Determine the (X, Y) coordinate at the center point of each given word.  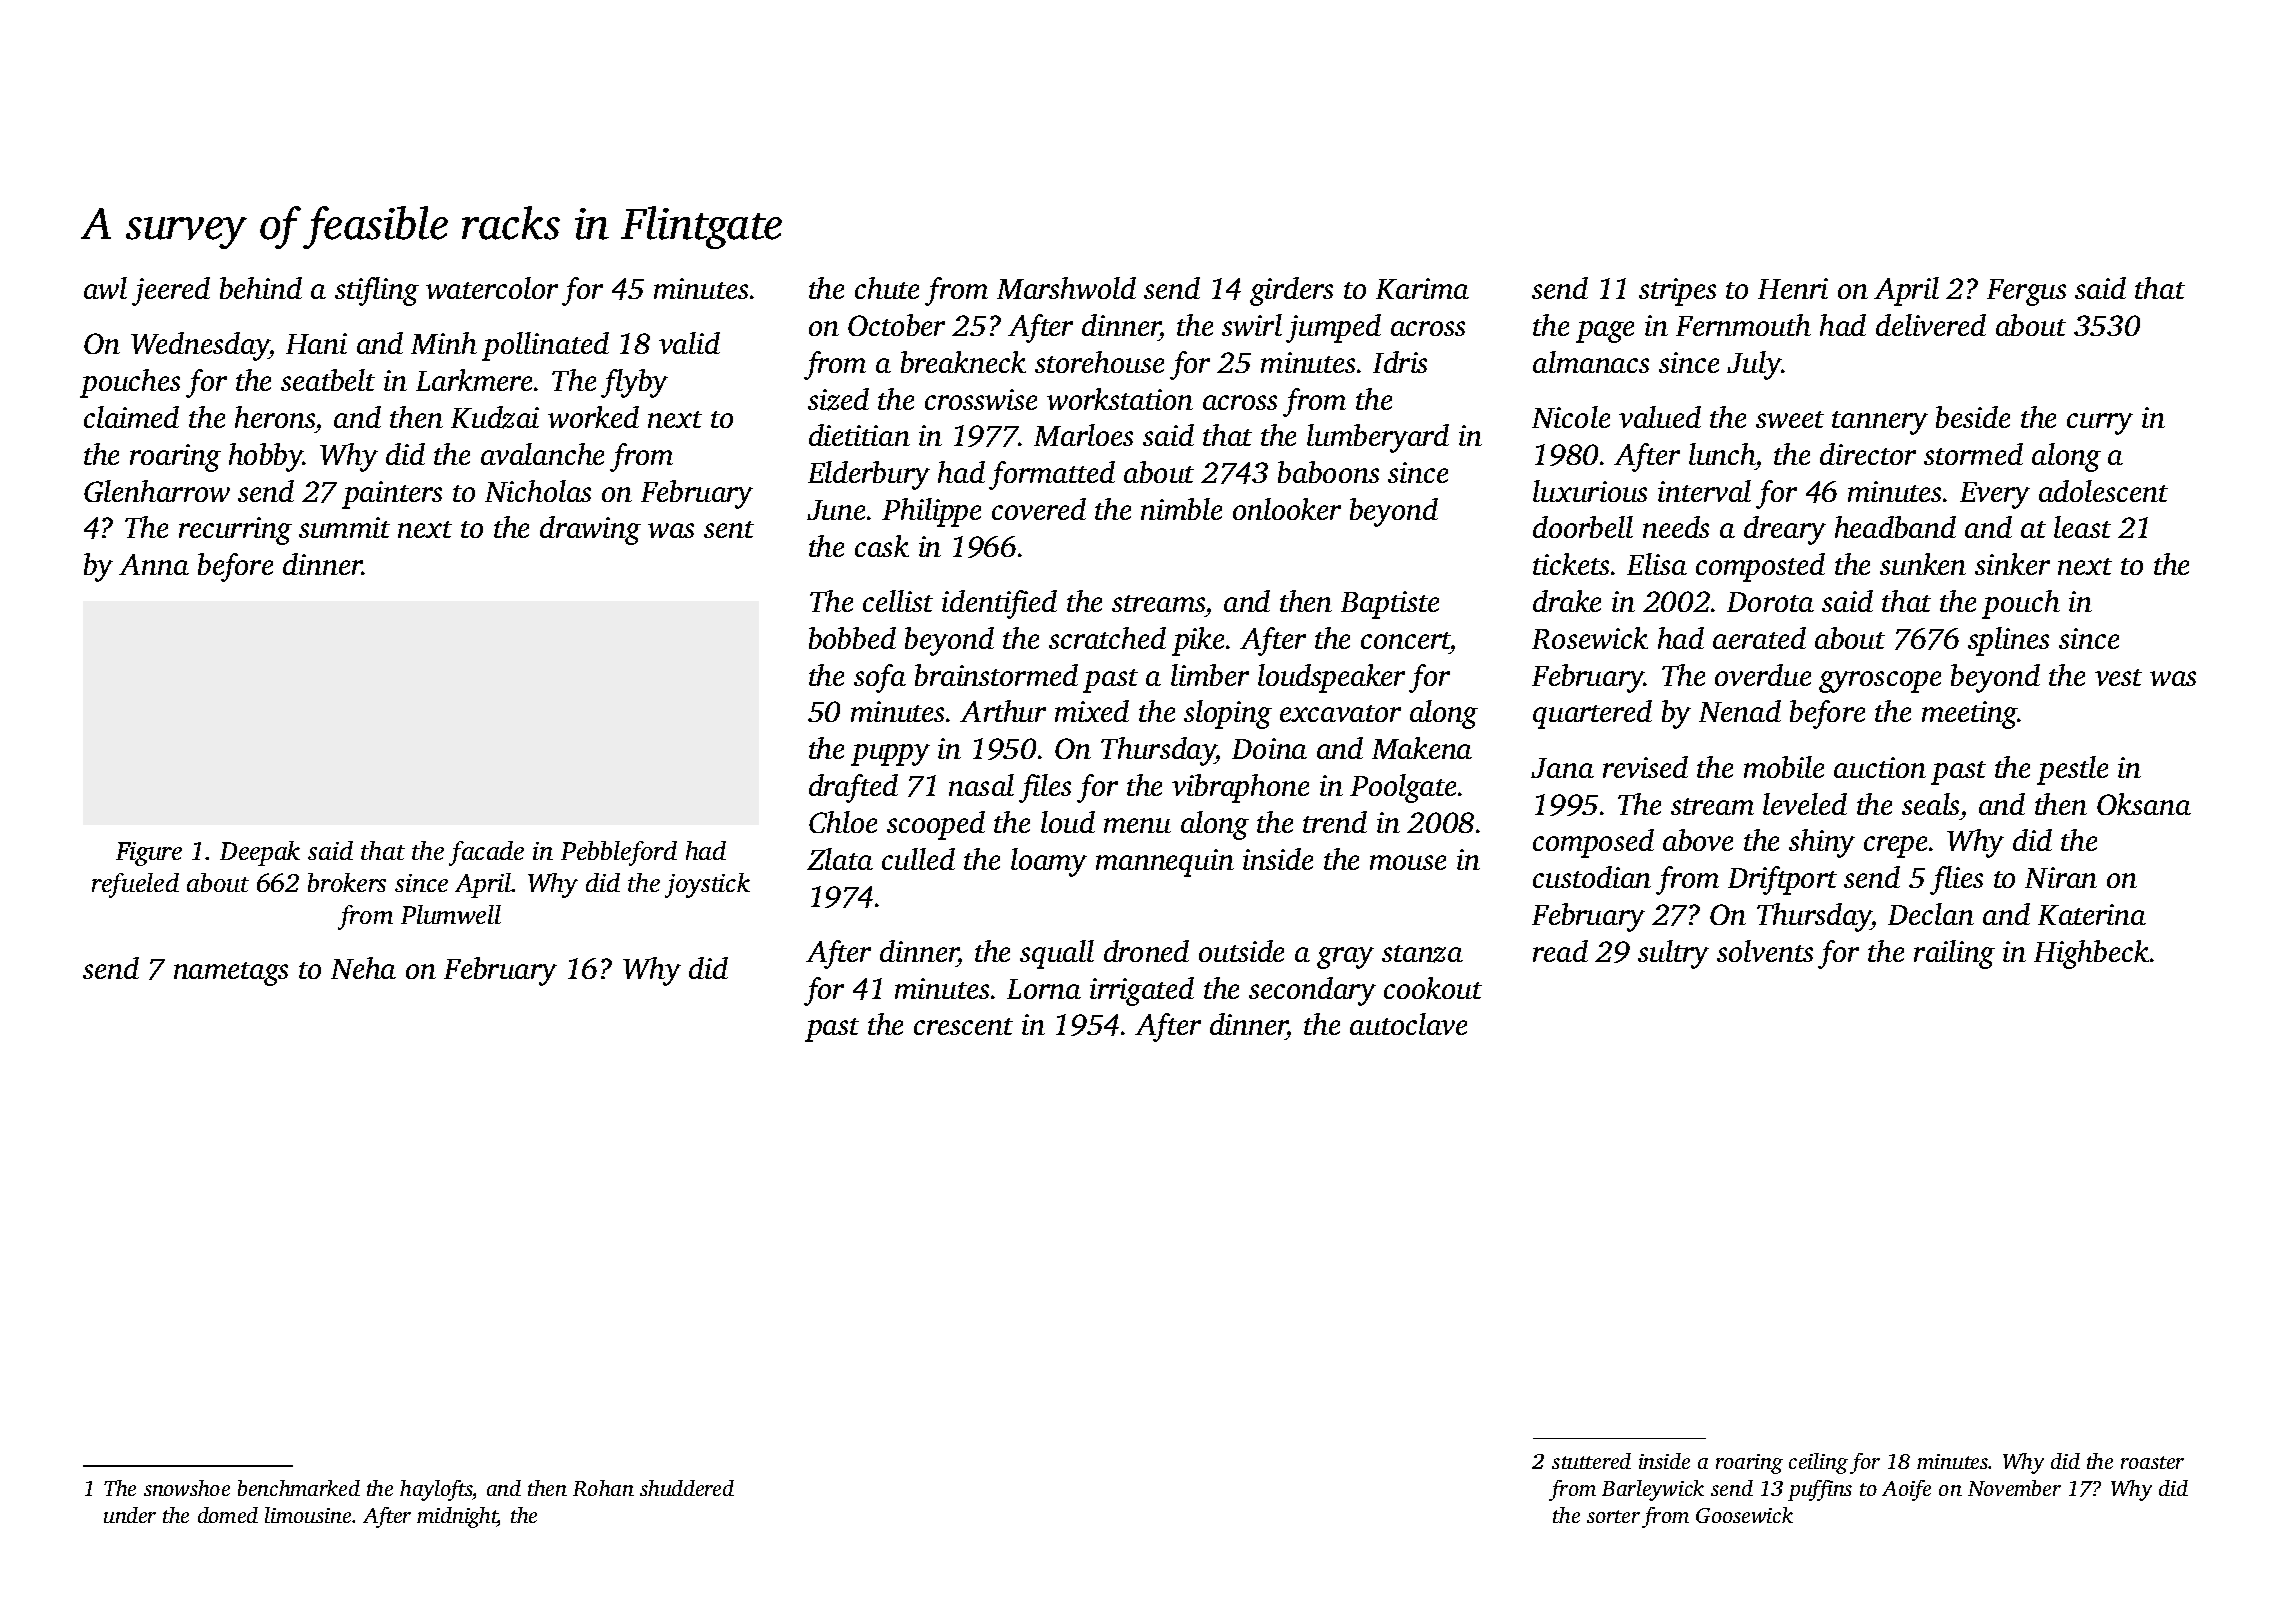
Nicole (1571, 417)
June (836, 510)
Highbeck (2091, 954)
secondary (1312, 991)
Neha (363, 968)
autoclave (1408, 1024)
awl (105, 288)
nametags (231, 974)
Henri (1793, 288)
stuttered (1591, 1461)
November (2014, 1488)
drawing (590, 530)
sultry (1673, 954)
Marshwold (1066, 288)
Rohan (603, 1488)
